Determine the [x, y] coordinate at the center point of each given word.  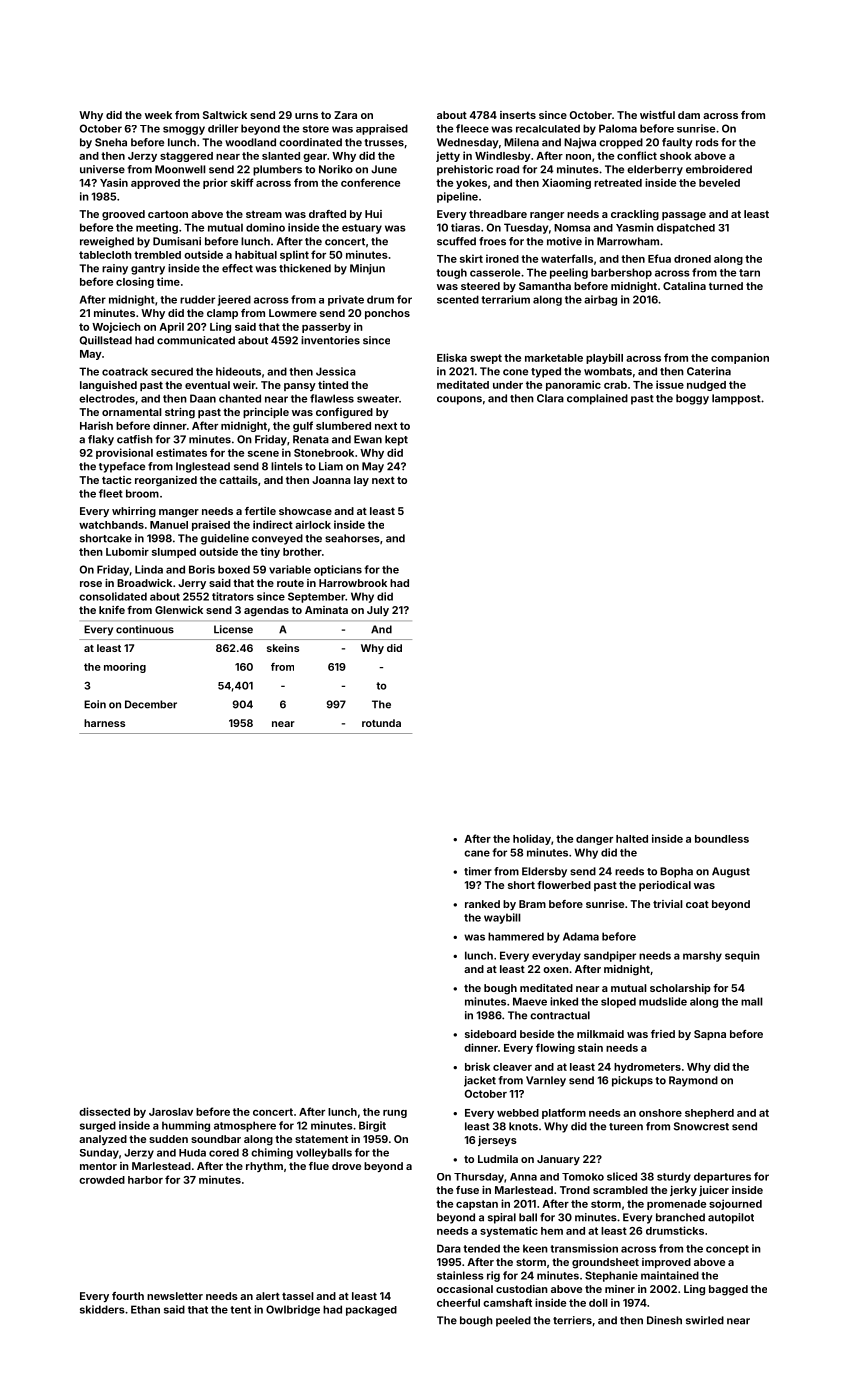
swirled [705, 1320]
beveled [719, 183]
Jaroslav [171, 1112]
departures [722, 1177]
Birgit [372, 1126]
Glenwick [179, 610]
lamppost [736, 399]
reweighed [107, 242]
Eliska [452, 357]
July [378, 611]
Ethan [145, 1309]
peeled [513, 1321]
